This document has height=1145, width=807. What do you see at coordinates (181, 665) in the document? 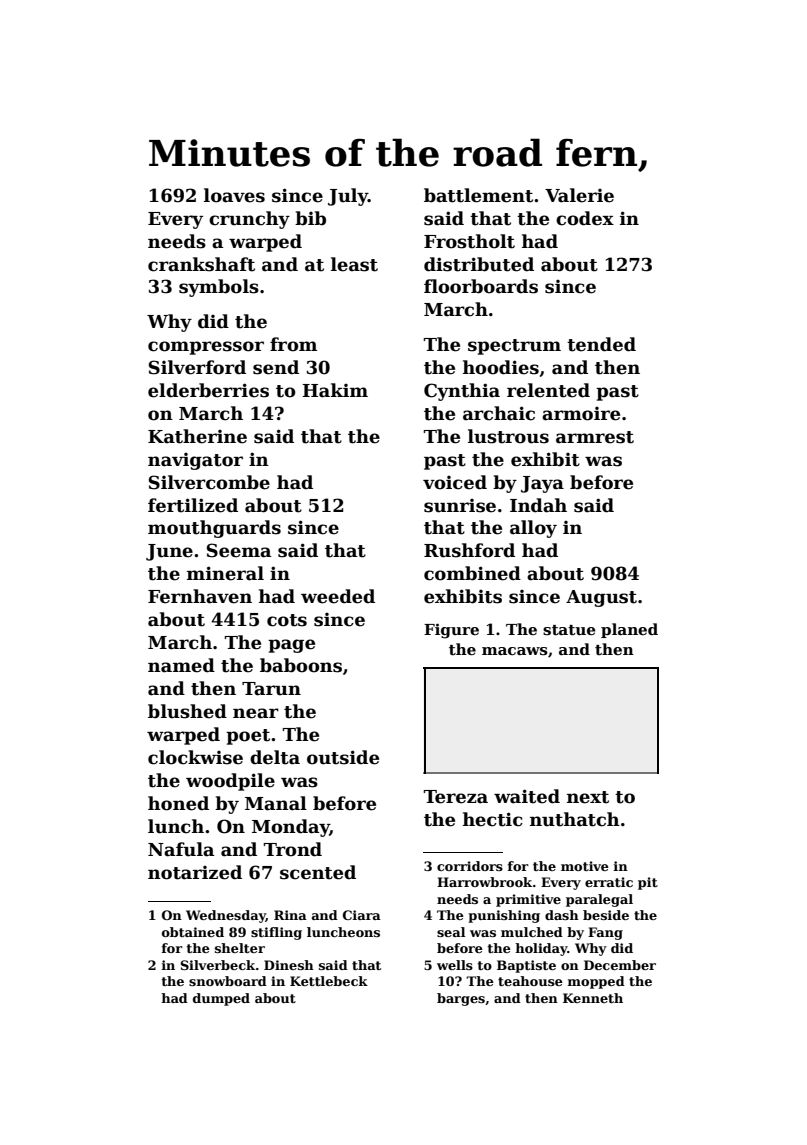
I see `named` at bounding box center [181, 665].
